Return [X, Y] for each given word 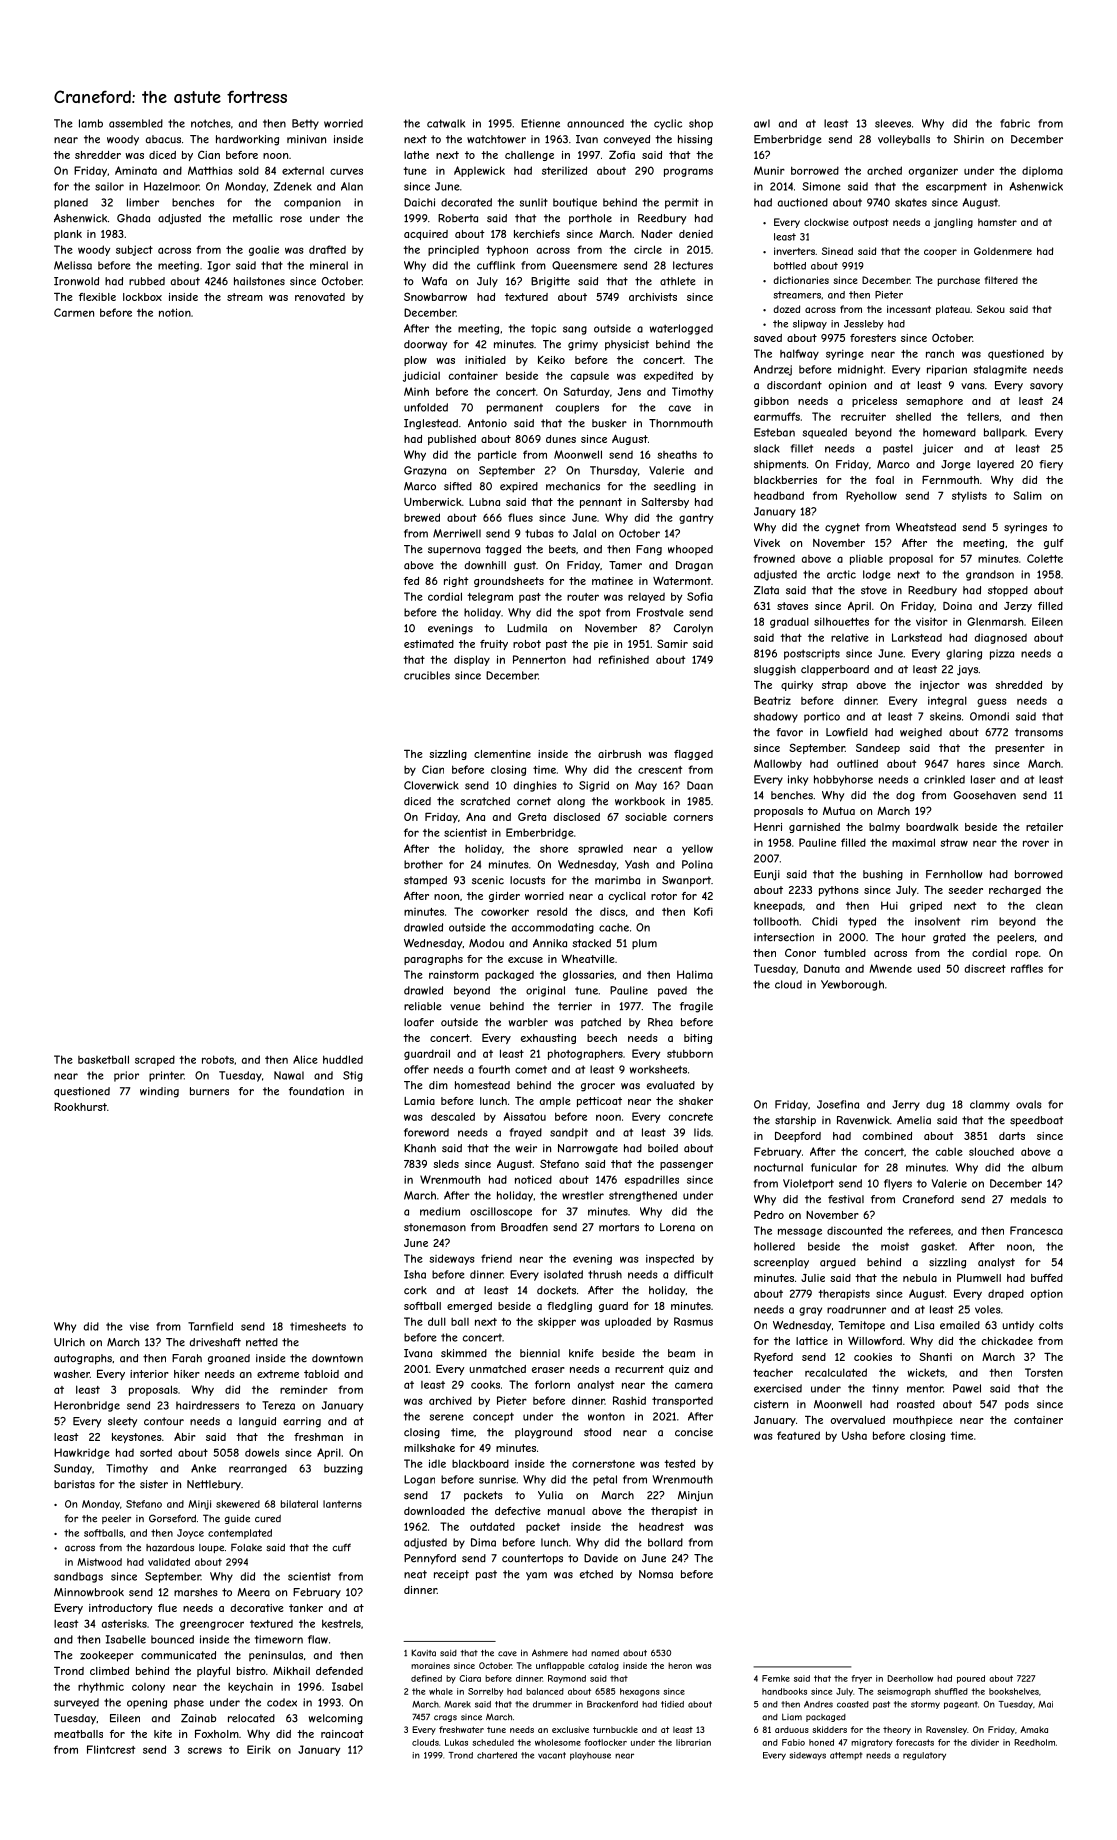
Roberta [458, 218]
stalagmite [1000, 370]
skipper [557, 1322]
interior [149, 1374]
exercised [778, 1388]
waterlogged [681, 329]
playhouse [590, 1756]
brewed [422, 517]
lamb [91, 123]
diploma [1042, 171]
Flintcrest [111, 1749]
